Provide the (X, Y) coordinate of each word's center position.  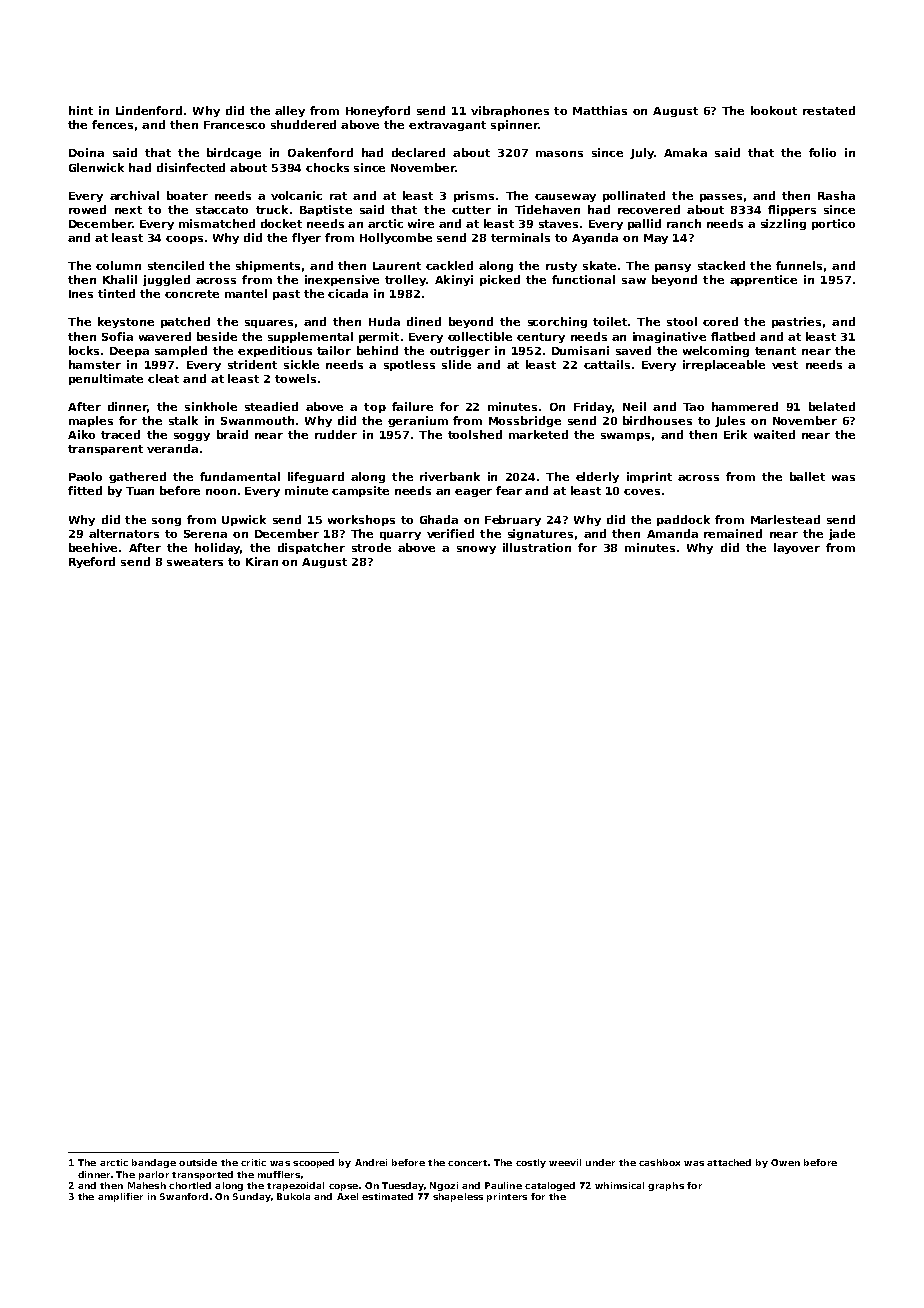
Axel (347, 1196)
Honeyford (378, 111)
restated (829, 110)
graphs (666, 1186)
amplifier (120, 1197)
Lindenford (149, 110)
